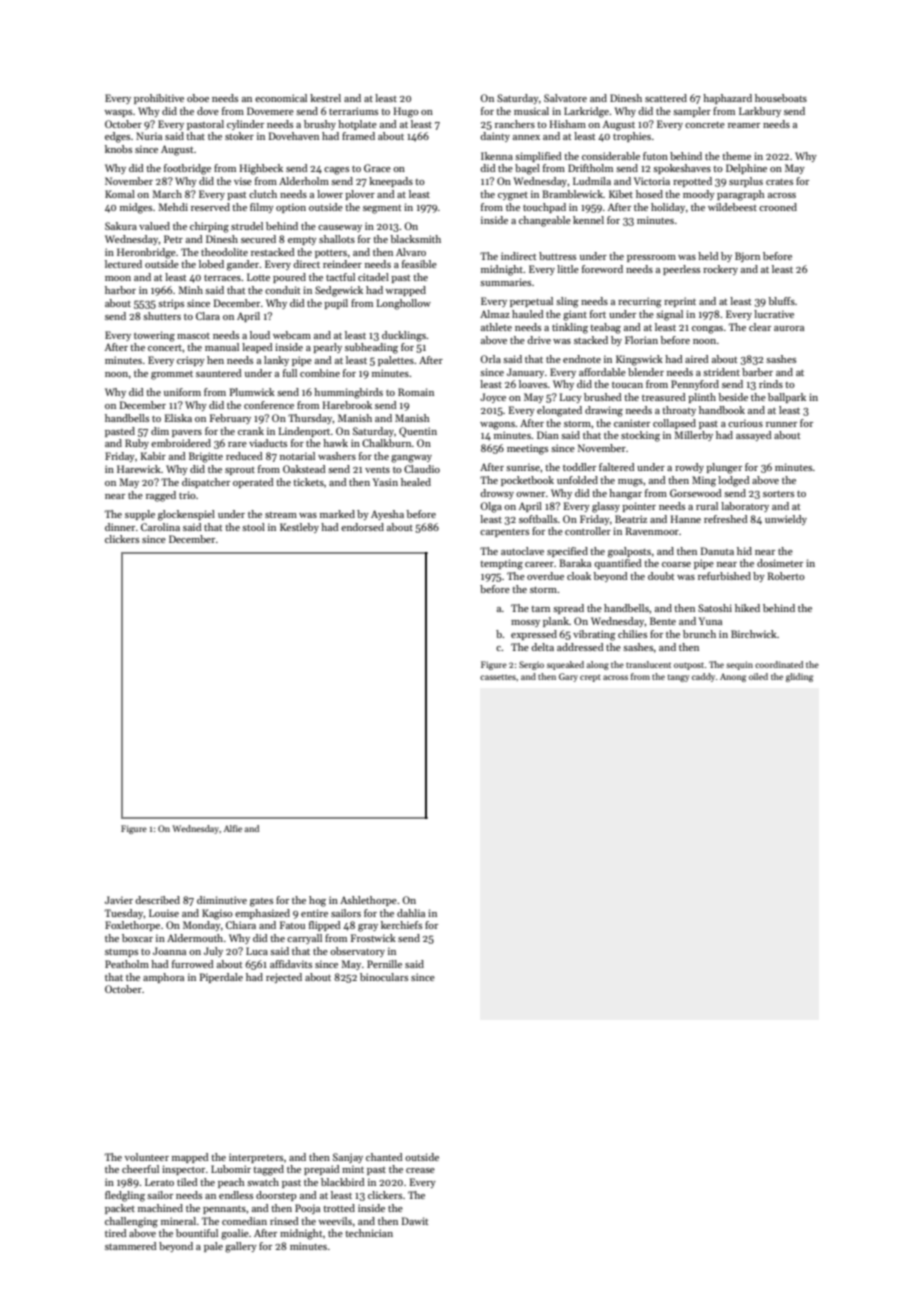 The image size is (924, 1308). Describe the element at coordinates (369, 1233) in the screenshot. I see `technician` at that location.
